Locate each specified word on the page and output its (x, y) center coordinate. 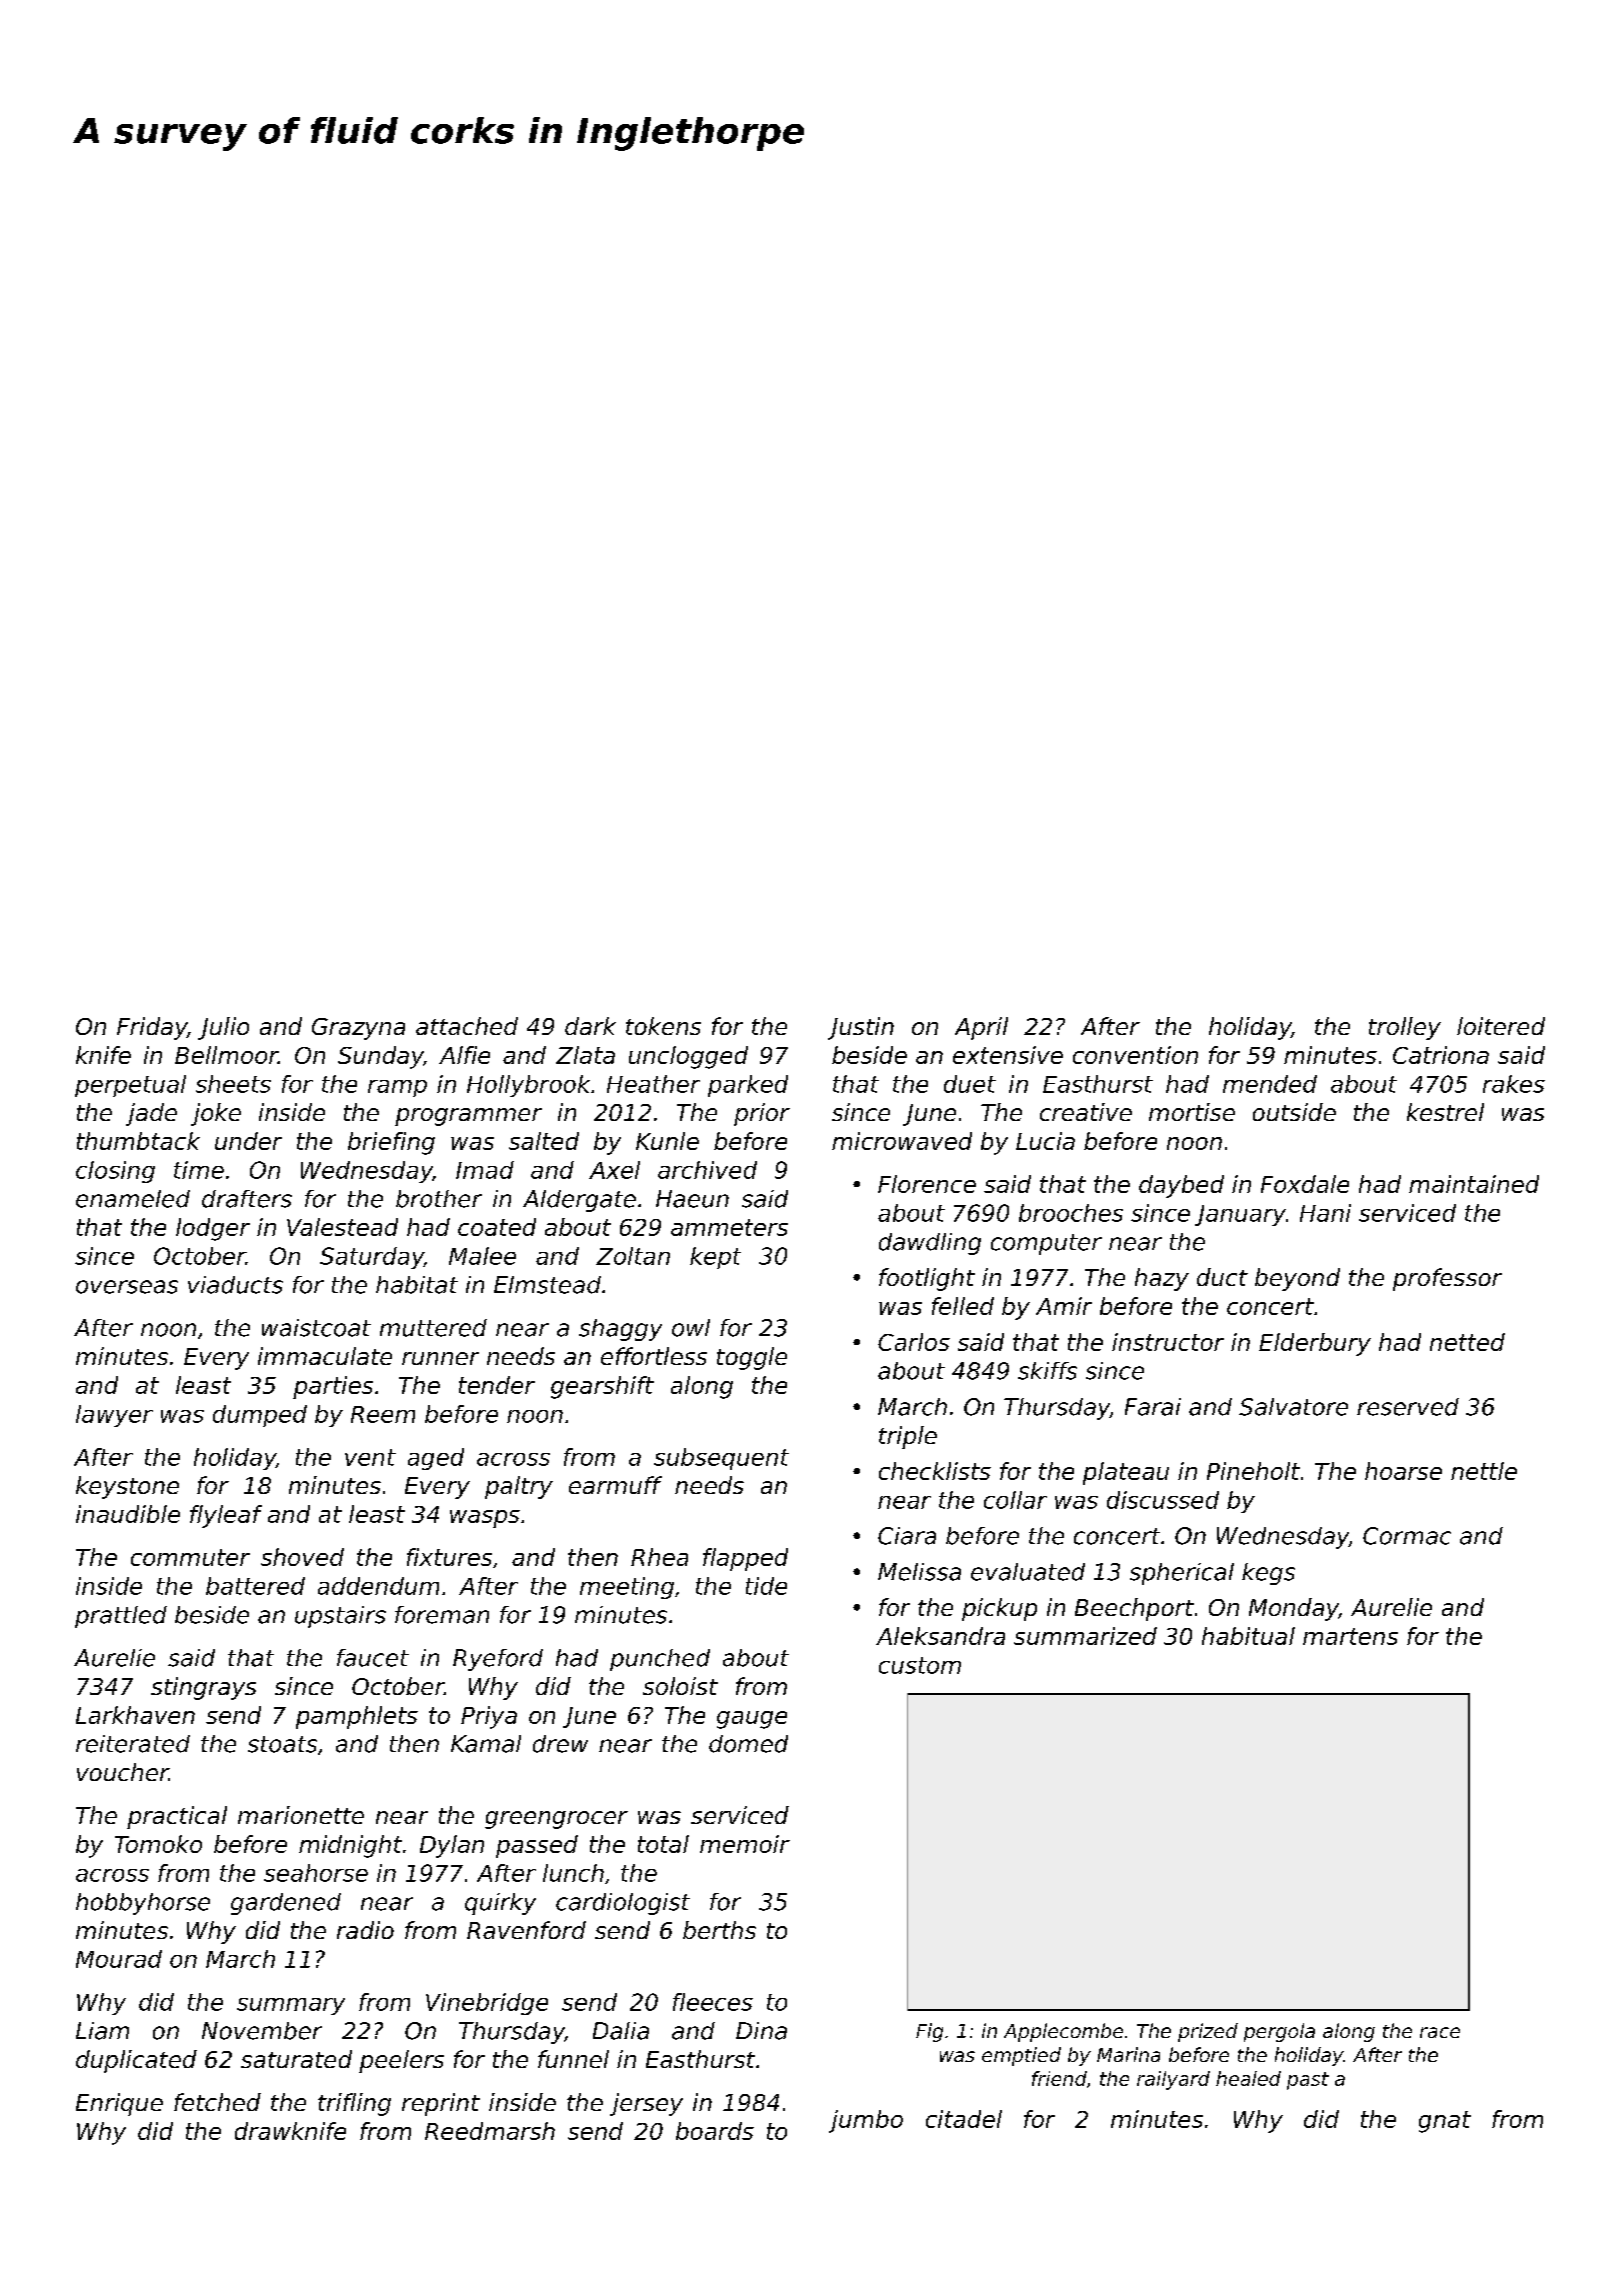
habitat (417, 1285)
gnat (1445, 2122)
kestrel (1445, 1112)
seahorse (316, 1873)
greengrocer (556, 1820)
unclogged (688, 1057)
